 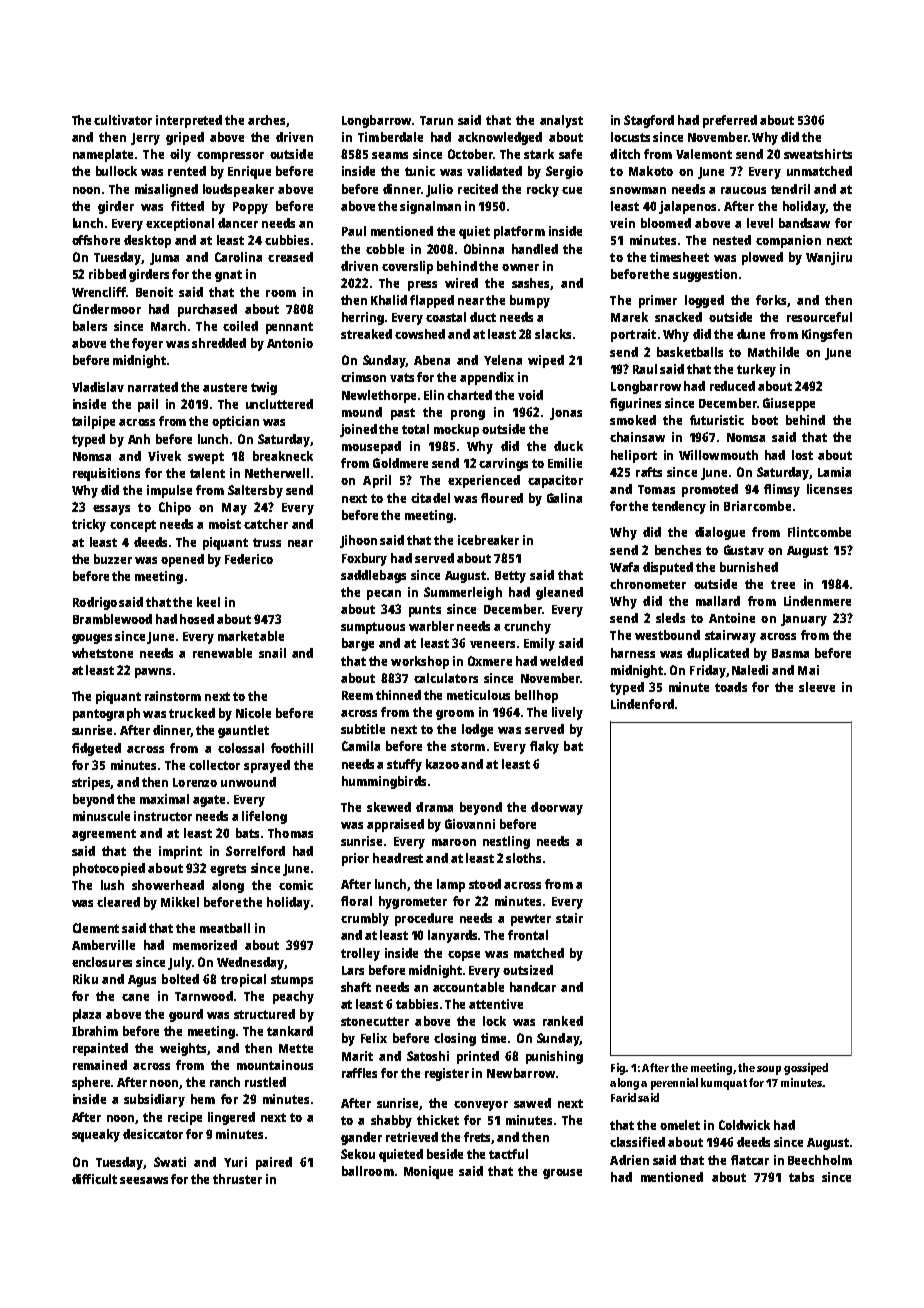 I want to click on Jonas, so click(x=566, y=414).
